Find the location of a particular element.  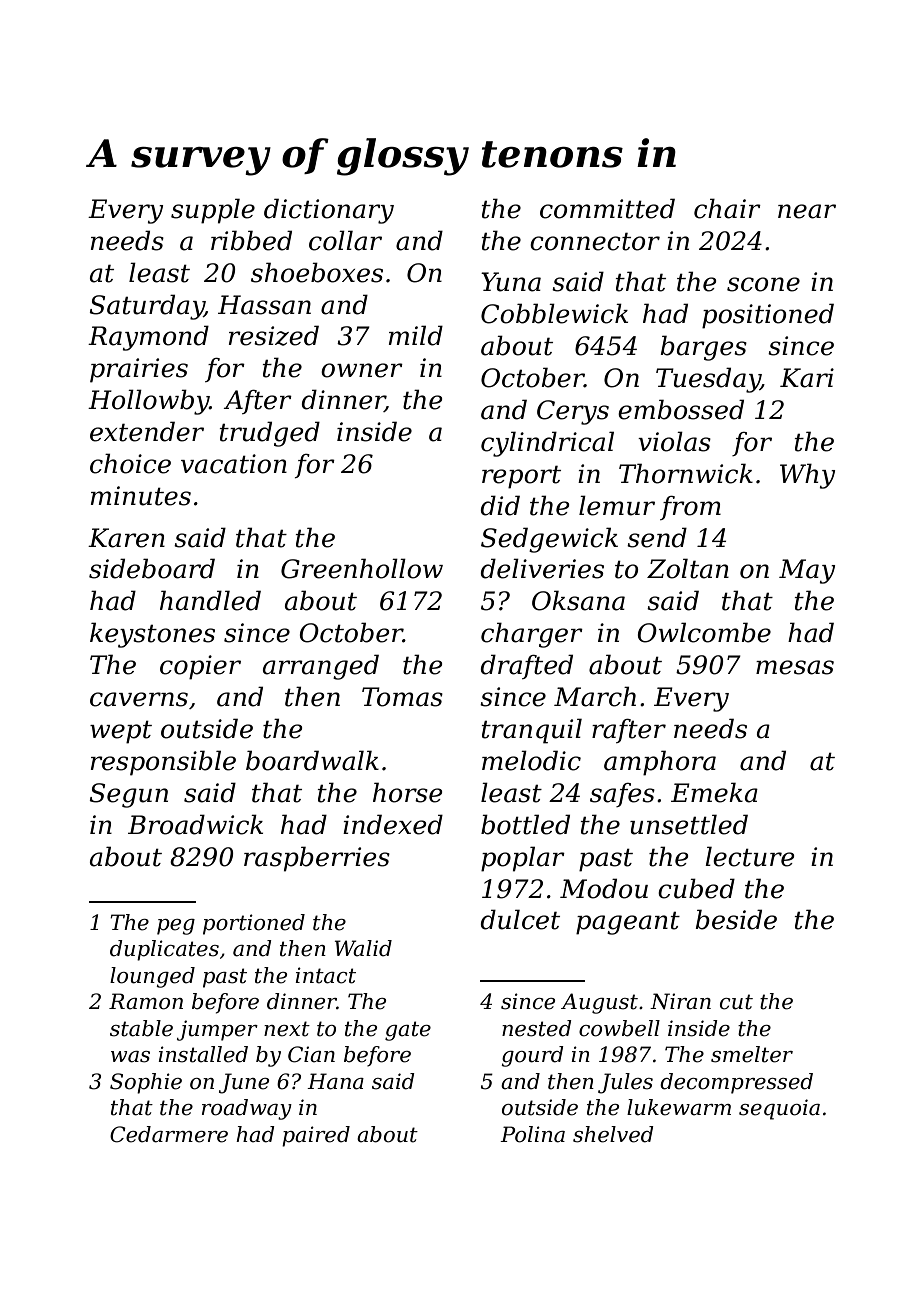

chair is located at coordinates (727, 208).
